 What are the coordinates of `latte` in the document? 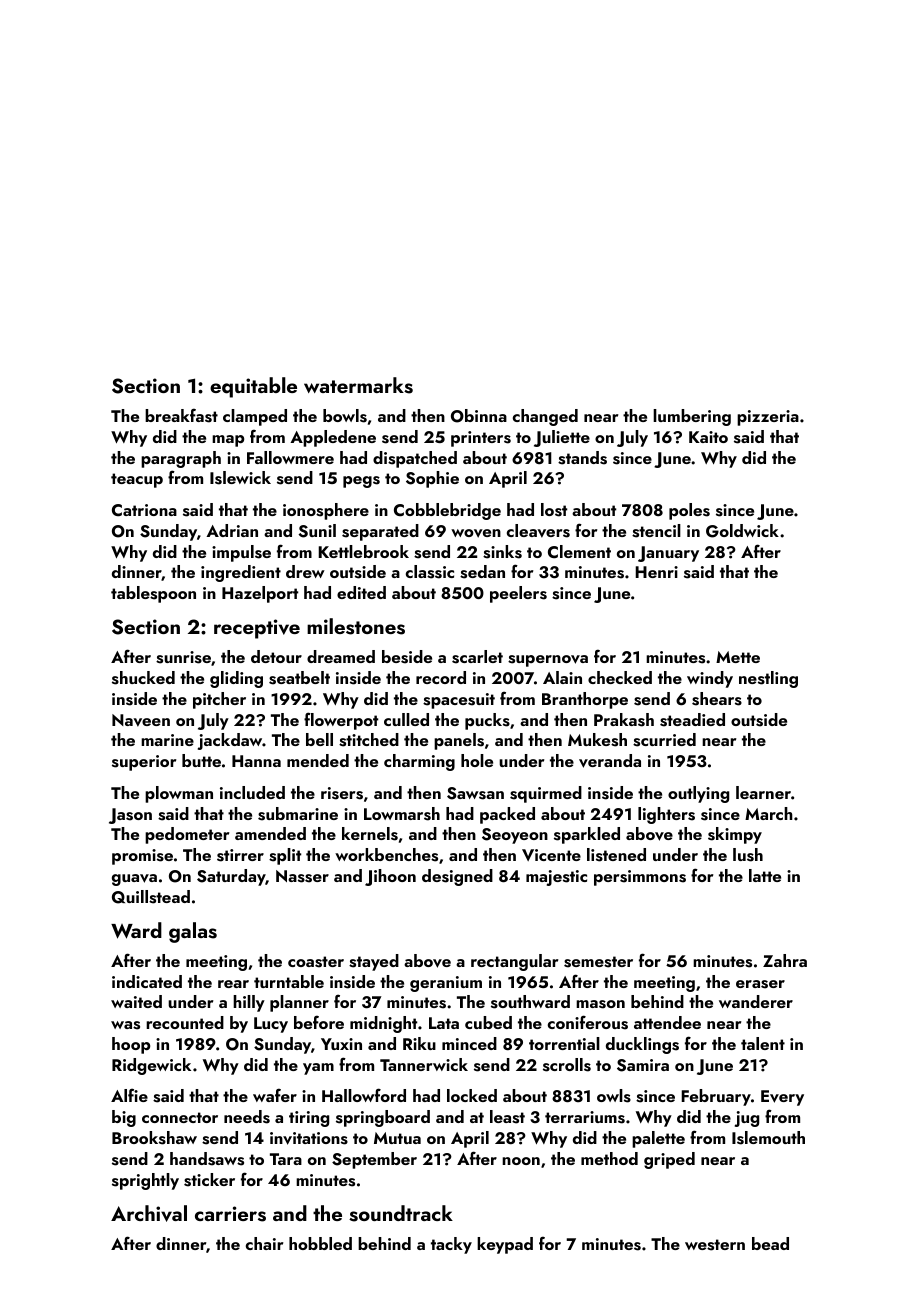 It's located at (765, 875).
